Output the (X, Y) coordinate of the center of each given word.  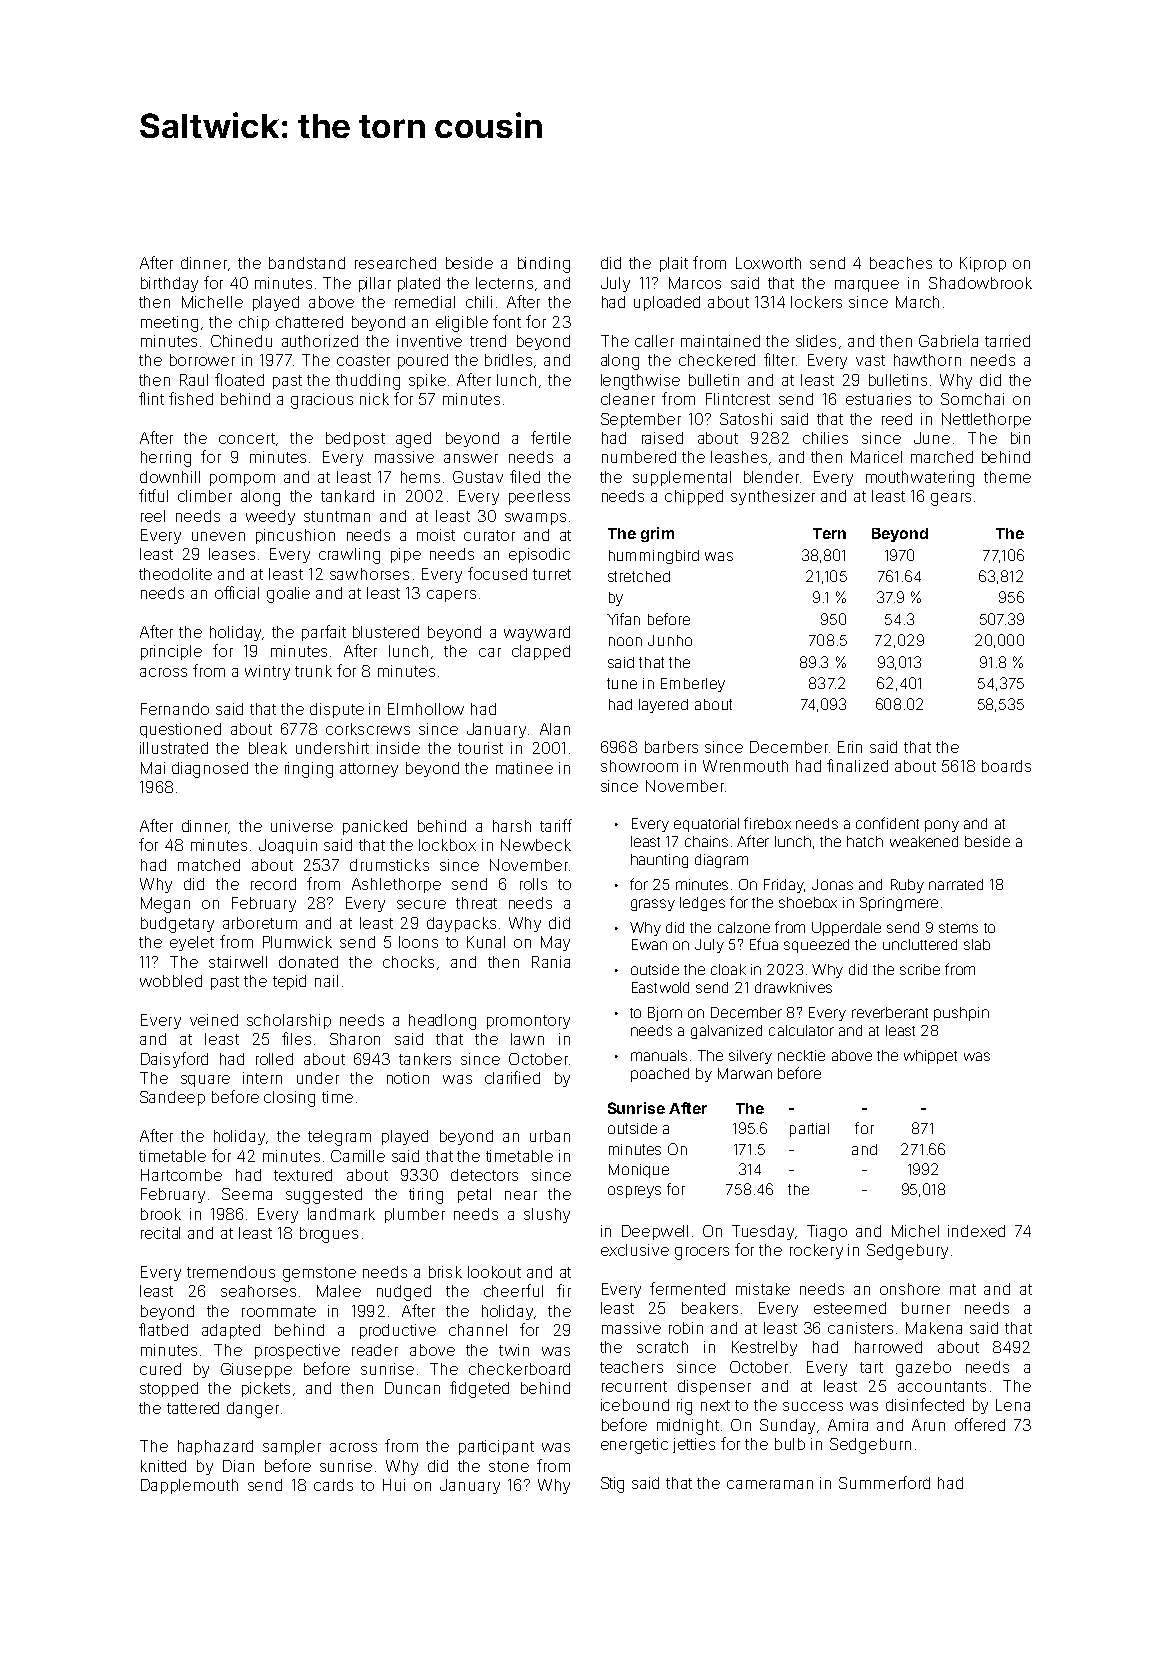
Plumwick (297, 942)
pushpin (961, 1014)
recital (160, 1233)
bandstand (307, 263)
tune (622, 683)
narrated (956, 884)
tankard (347, 496)
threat (476, 903)
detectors (484, 1175)
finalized (857, 765)
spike (427, 381)
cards (333, 1485)
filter (779, 359)
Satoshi (746, 419)
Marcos (695, 283)
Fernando (175, 709)
